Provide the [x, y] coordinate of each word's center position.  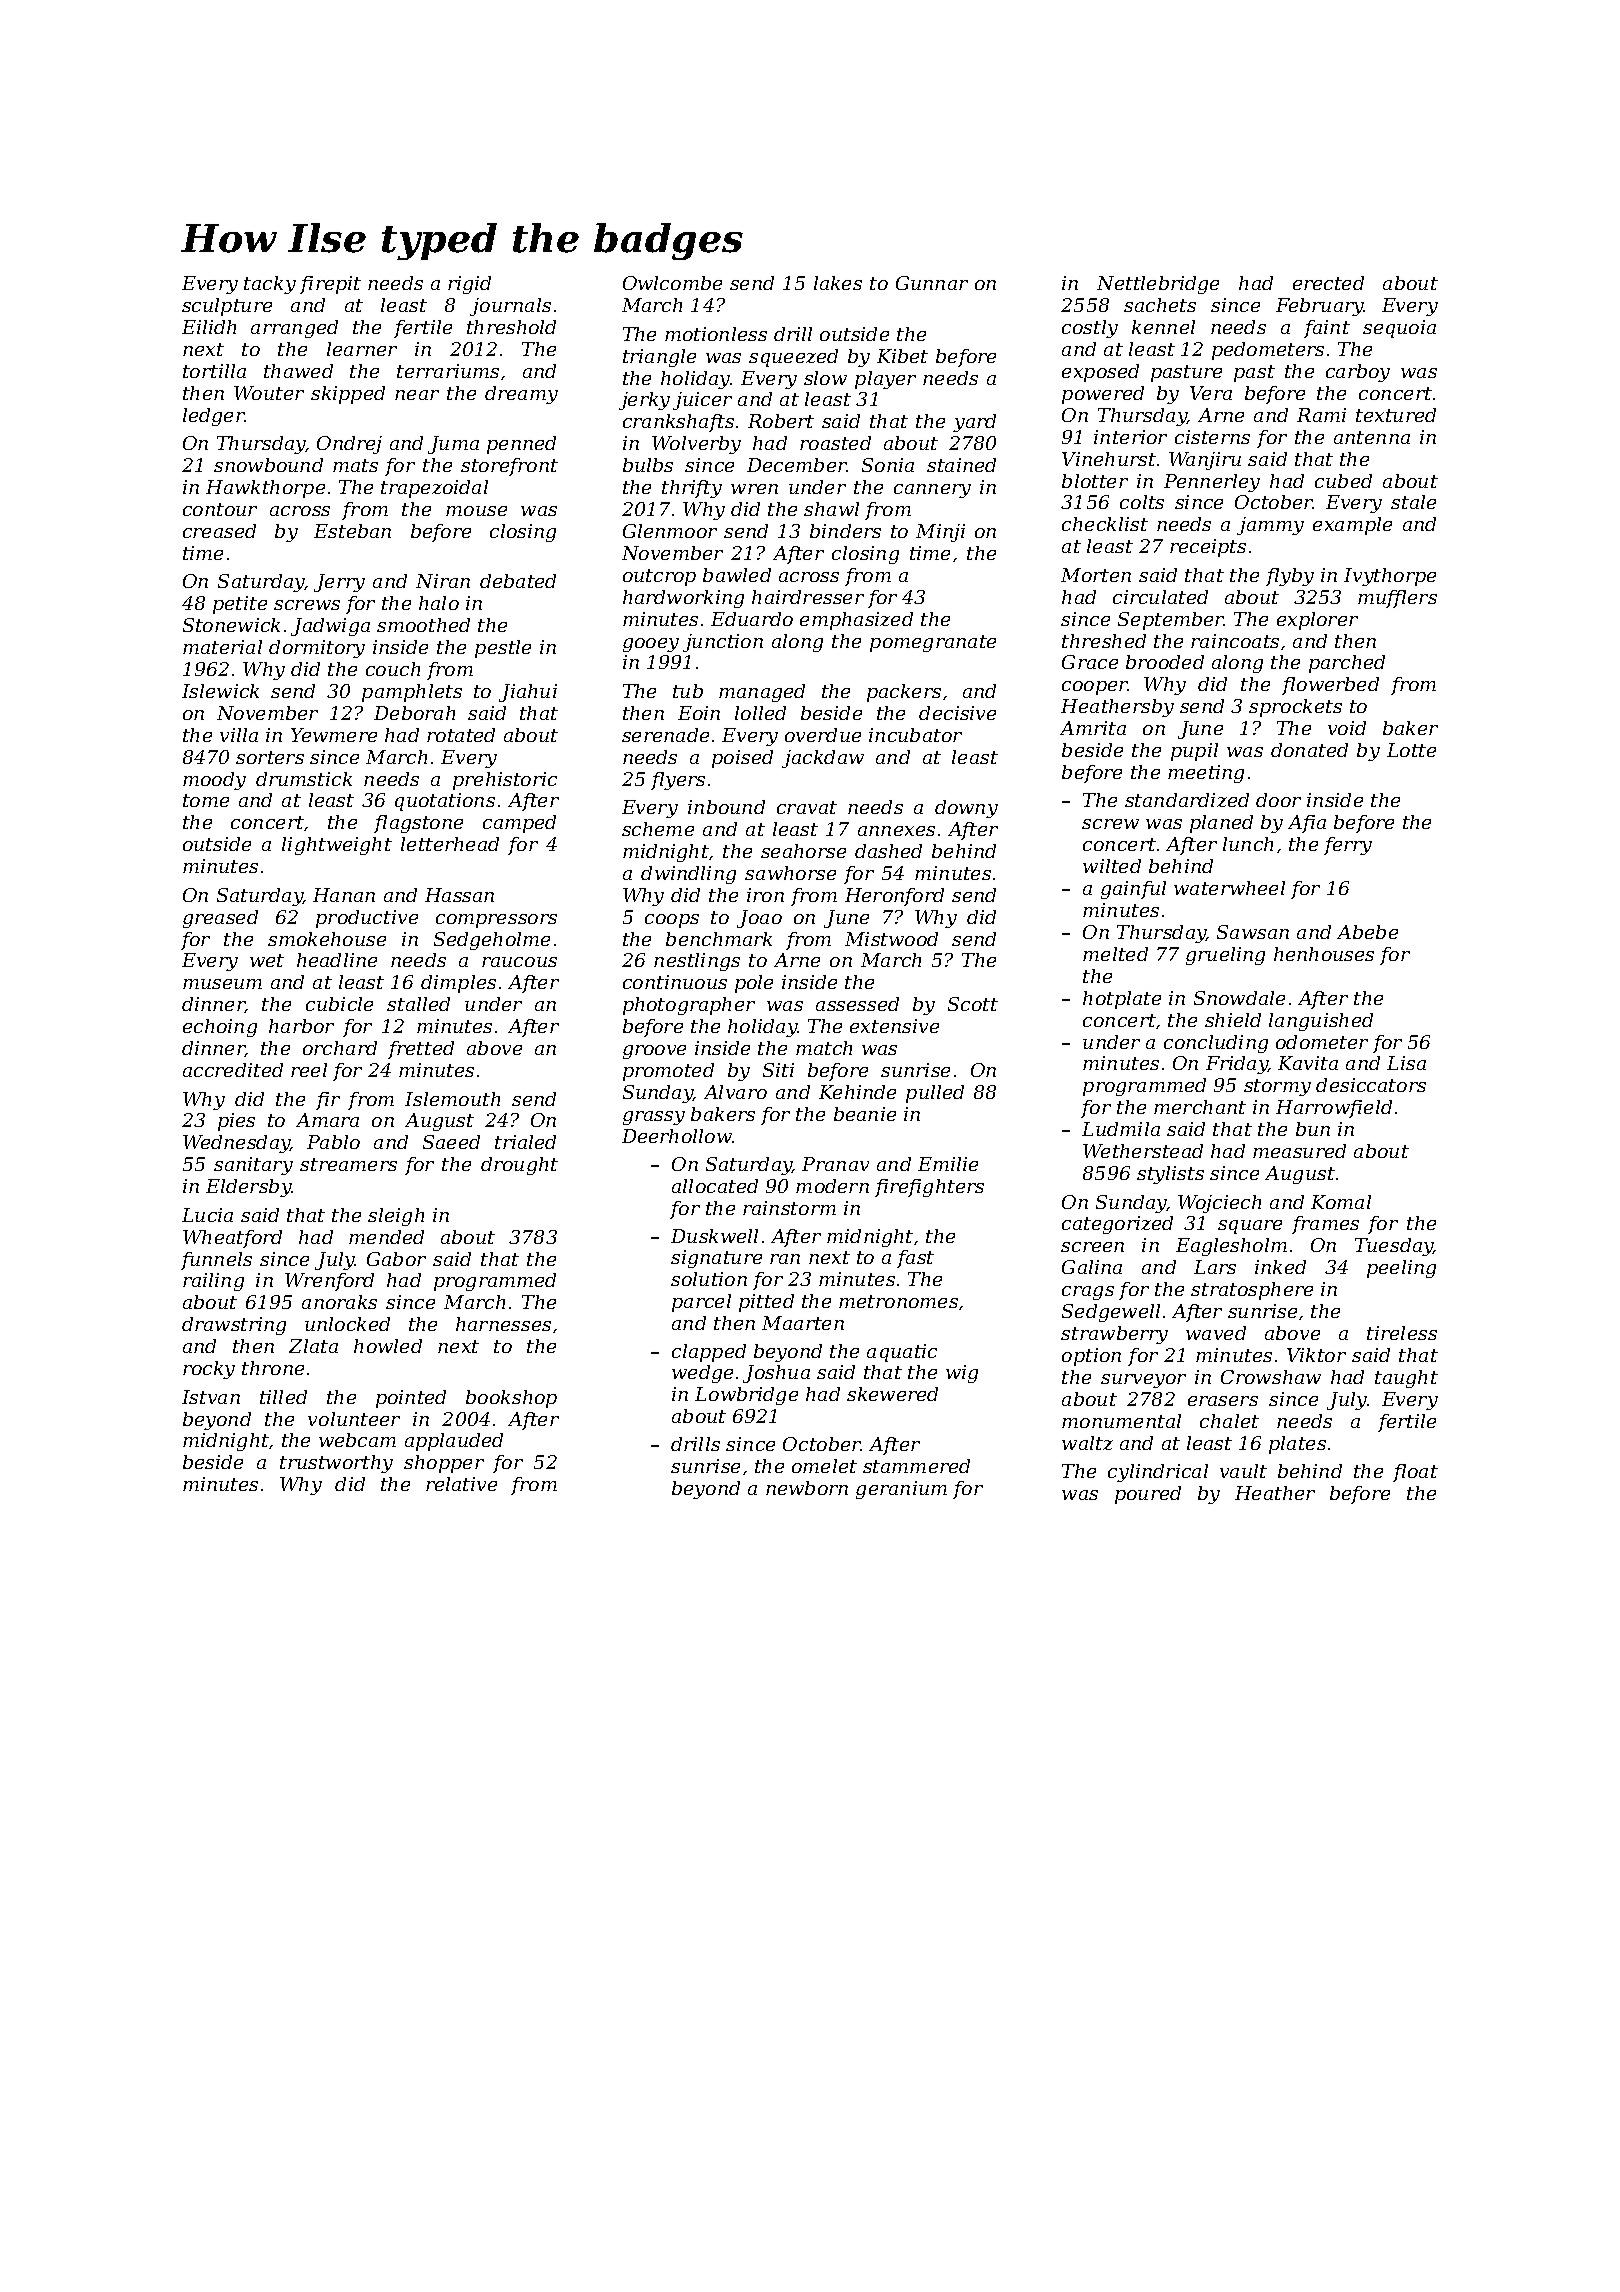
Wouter [269, 393]
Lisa [1406, 1063]
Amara [327, 1120]
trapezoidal [434, 489]
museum [222, 984]
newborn [807, 1488]
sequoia [1399, 329]
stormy [1277, 1087]
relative [461, 1484]
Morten [1096, 575]
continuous [675, 982]
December [797, 465]
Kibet [902, 356]
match [824, 1048]
